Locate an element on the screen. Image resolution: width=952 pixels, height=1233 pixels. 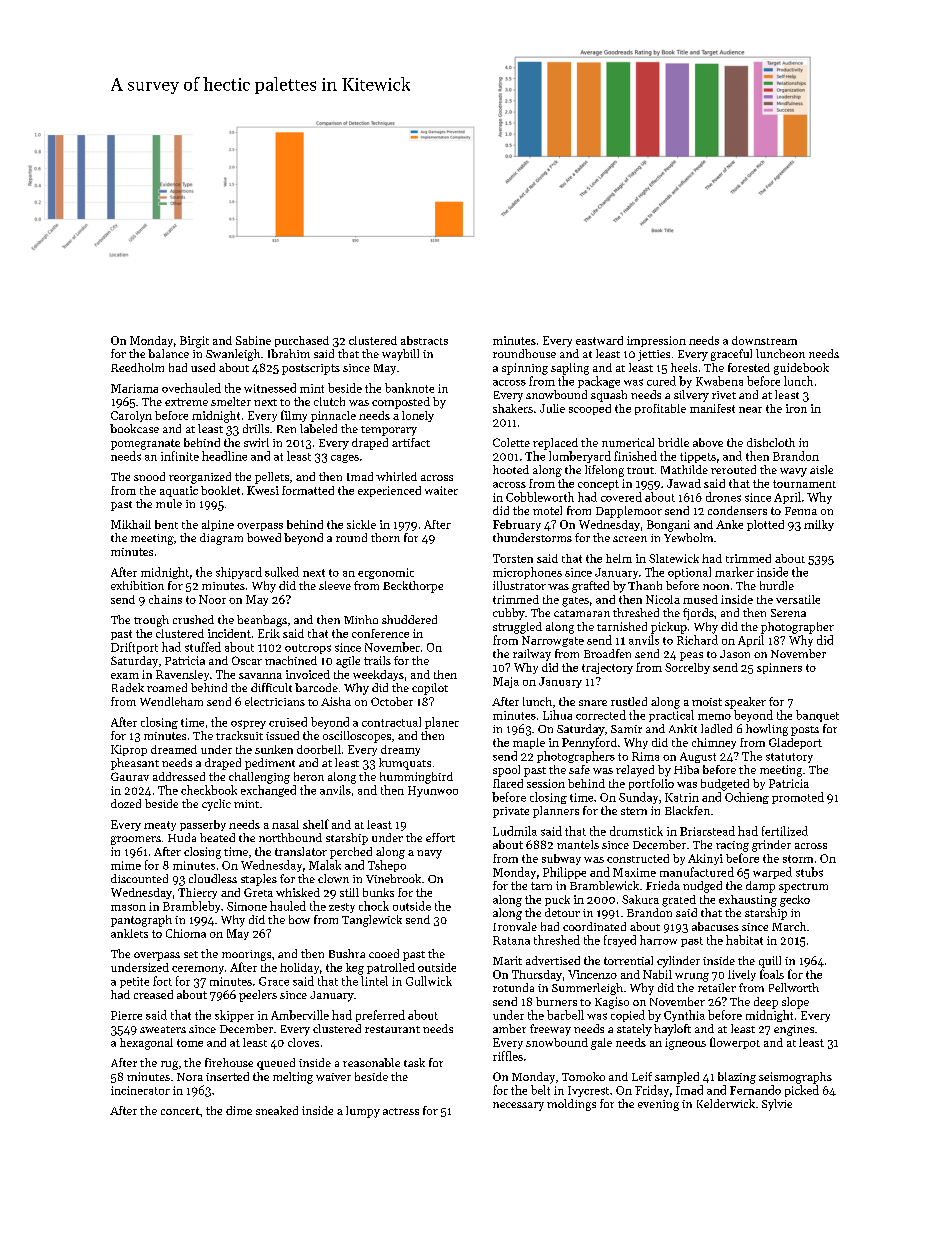
whirled is located at coordinates (396, 476).
